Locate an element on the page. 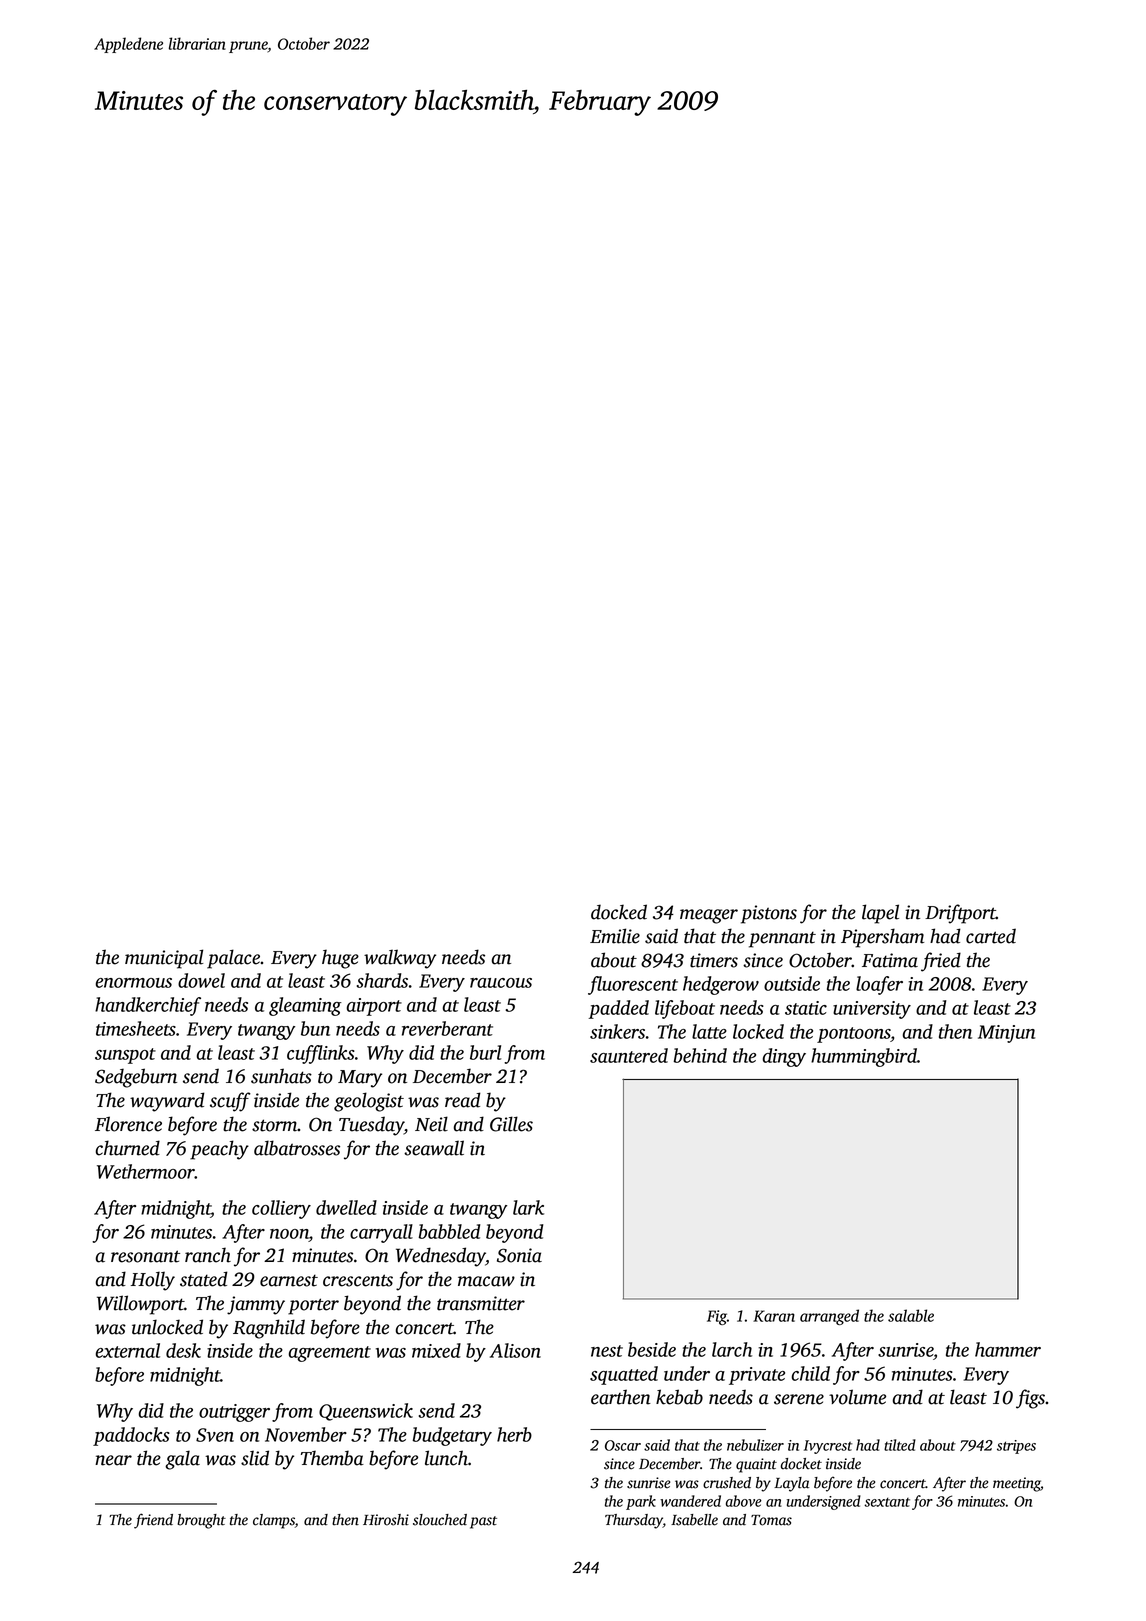 The image size is (1146, 1621). walkway is located at coordinates (400, 959).
